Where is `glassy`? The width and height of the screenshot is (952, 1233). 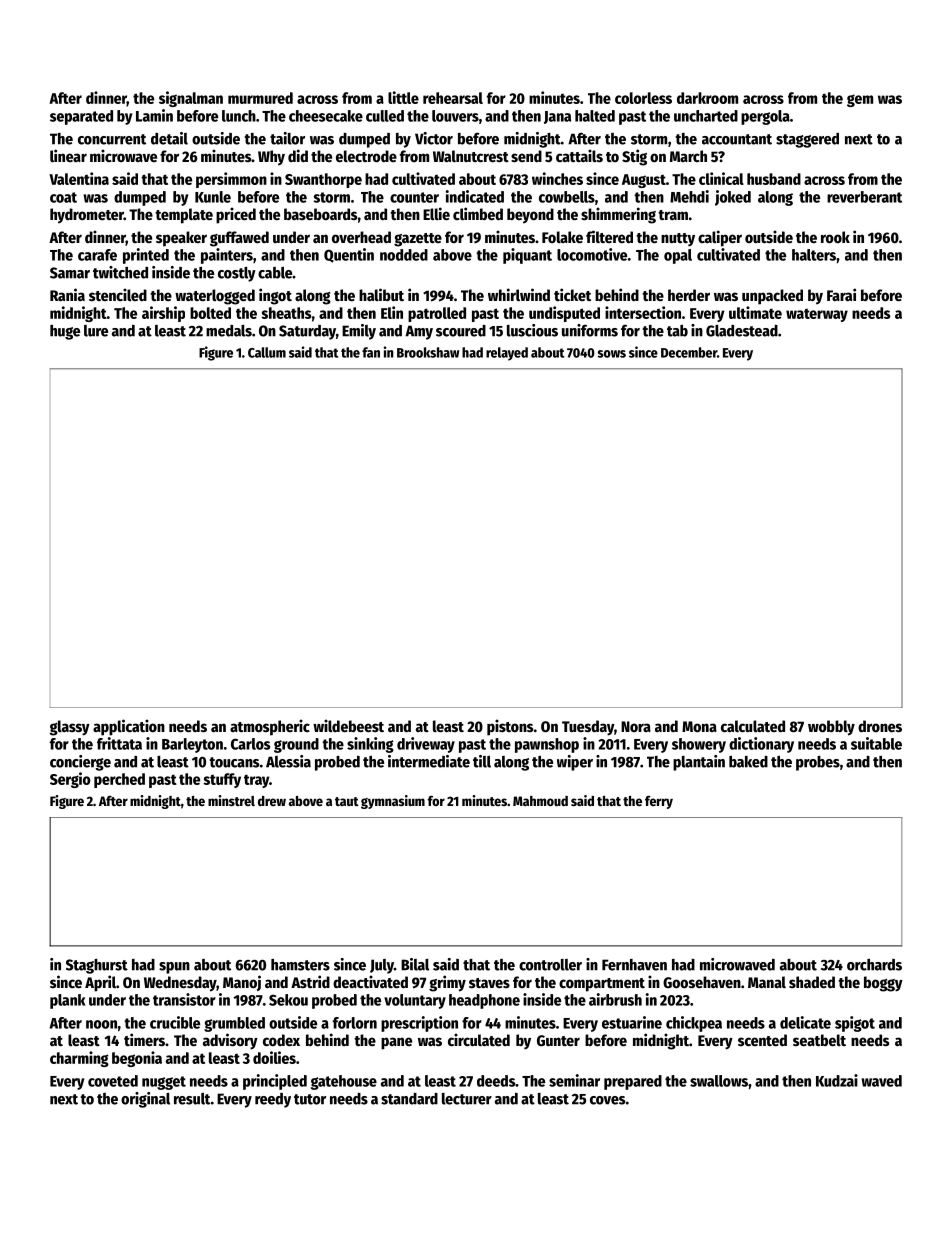
glassy is located at coordinates (70, 728).
